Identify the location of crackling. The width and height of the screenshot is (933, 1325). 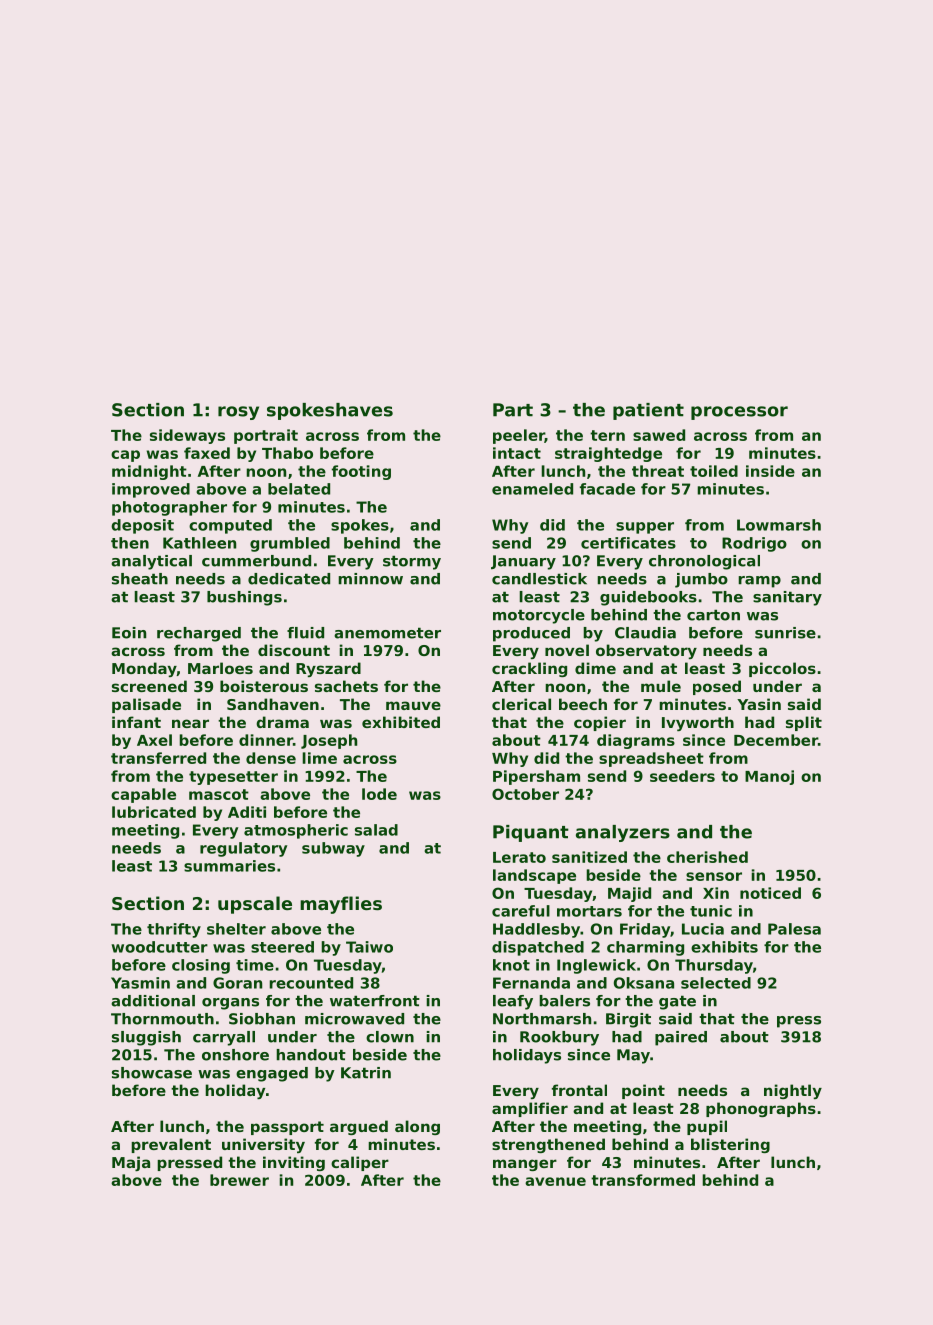
(529, 669).
